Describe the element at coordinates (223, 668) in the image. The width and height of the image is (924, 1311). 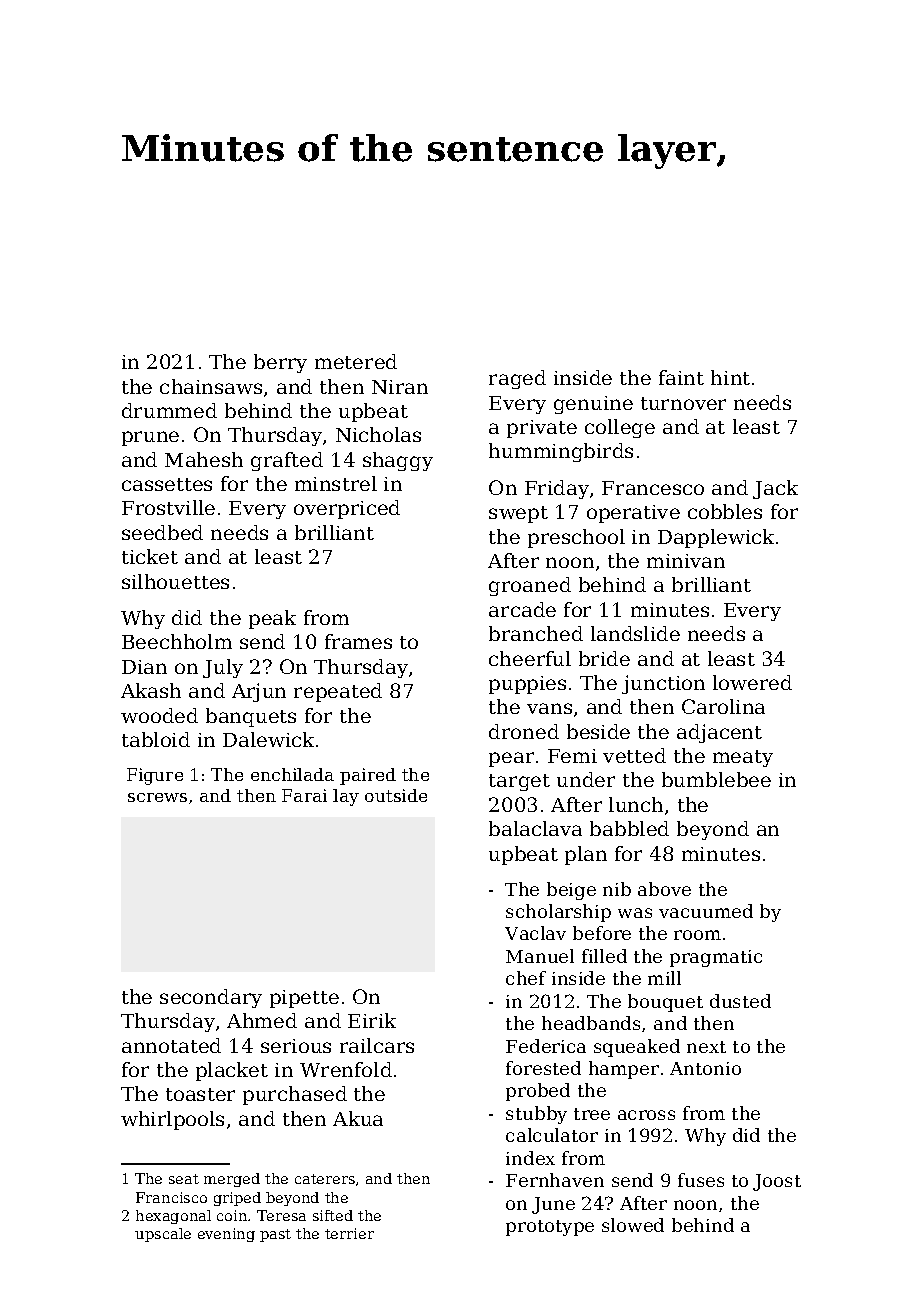
I see `July` at that location.
